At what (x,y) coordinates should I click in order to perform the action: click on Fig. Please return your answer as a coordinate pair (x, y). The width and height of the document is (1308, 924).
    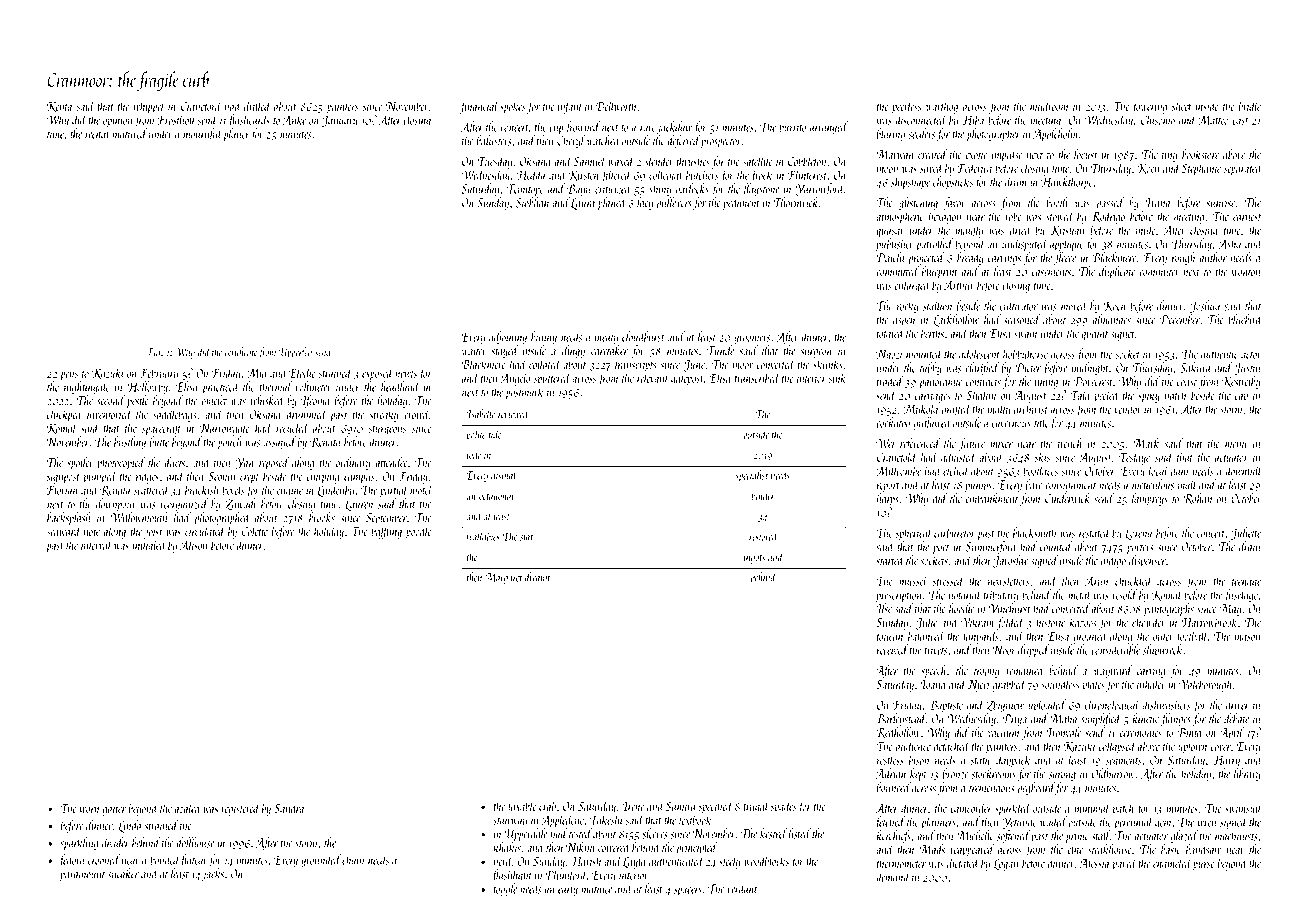
    Looking at the image, I should click on (153, 353).
